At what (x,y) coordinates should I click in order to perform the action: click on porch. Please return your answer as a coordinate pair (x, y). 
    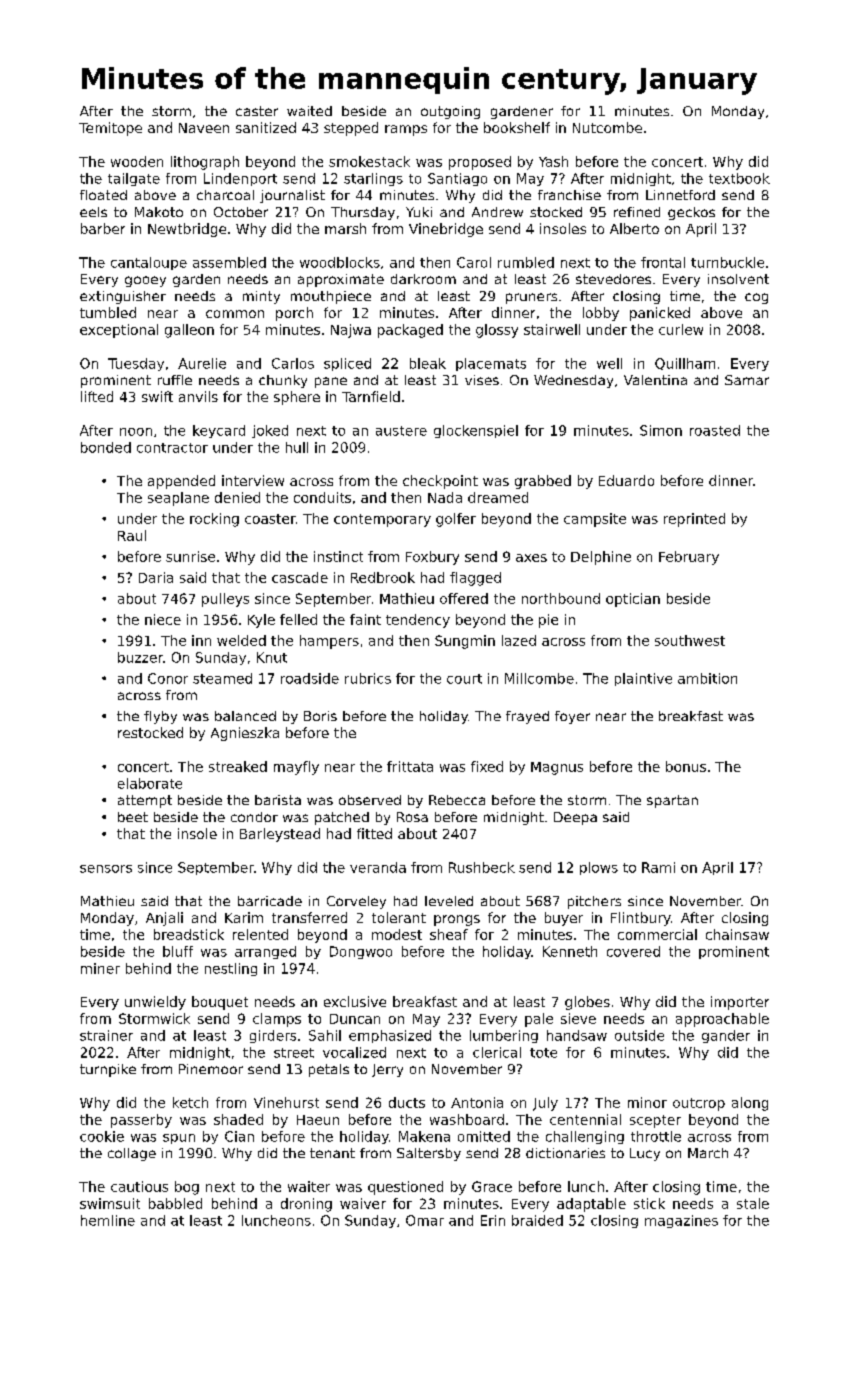
    Looking at the image, I should click on (294, 314).
